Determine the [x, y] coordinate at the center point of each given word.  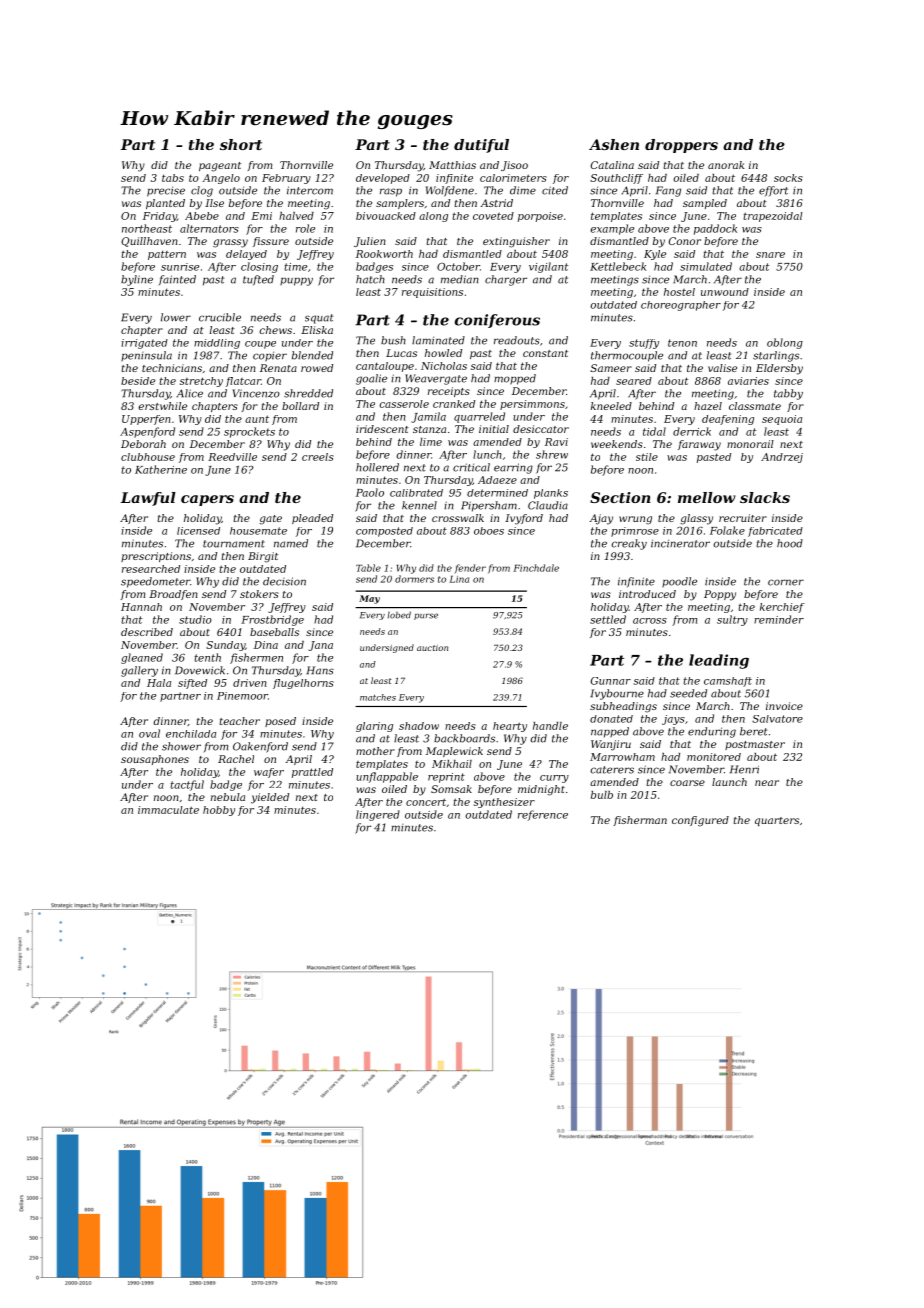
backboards [464, 738]
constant [545, 353]
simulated [706, 266]
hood [790, 543]
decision [284, 581]
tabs [173, 178]
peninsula [146, 356]
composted [384, 532]
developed [383, 179]
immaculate [168, 810]
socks [788, 178]
